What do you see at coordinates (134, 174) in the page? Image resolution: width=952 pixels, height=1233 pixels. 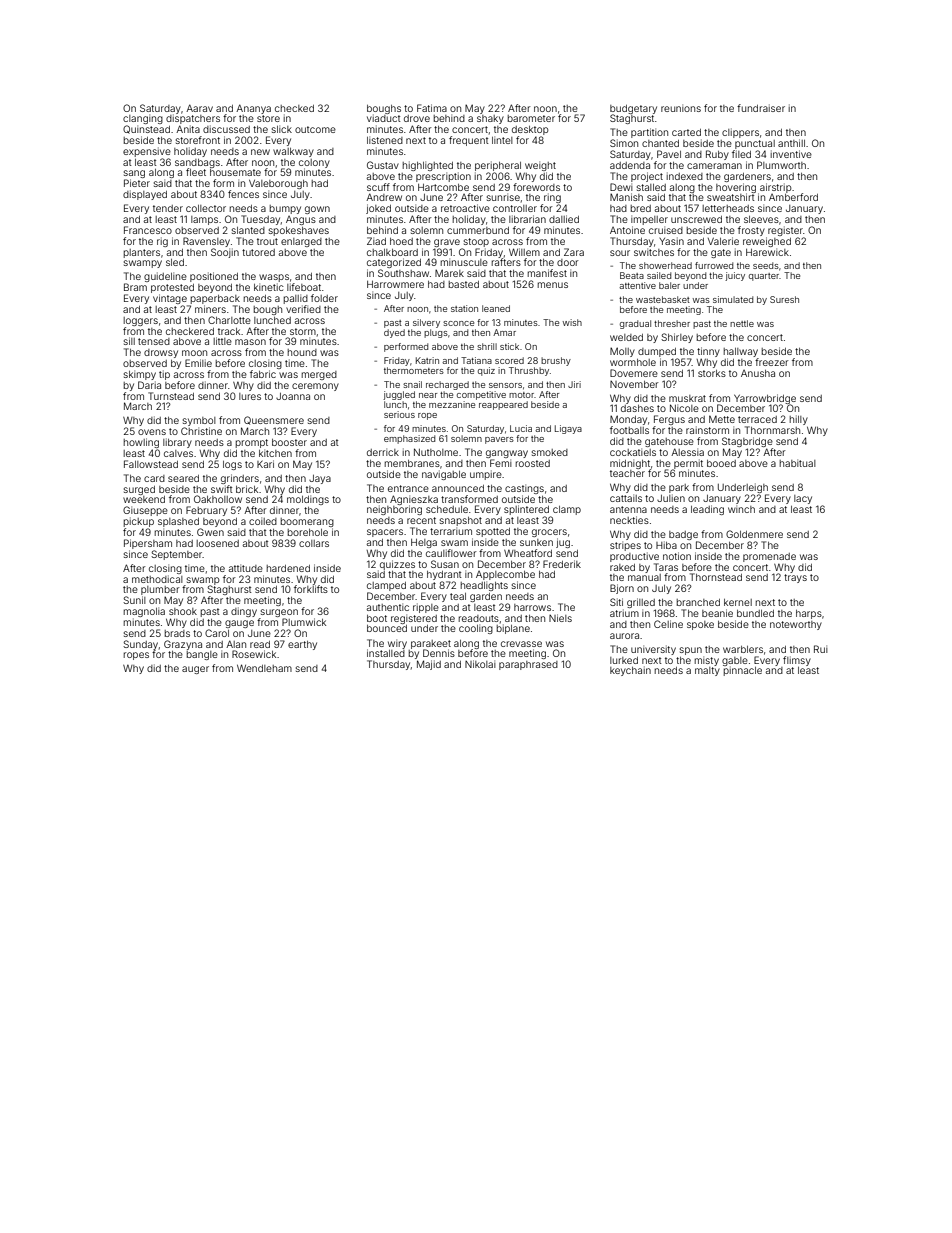 I see `sang` at bounding box center [134, 174].
